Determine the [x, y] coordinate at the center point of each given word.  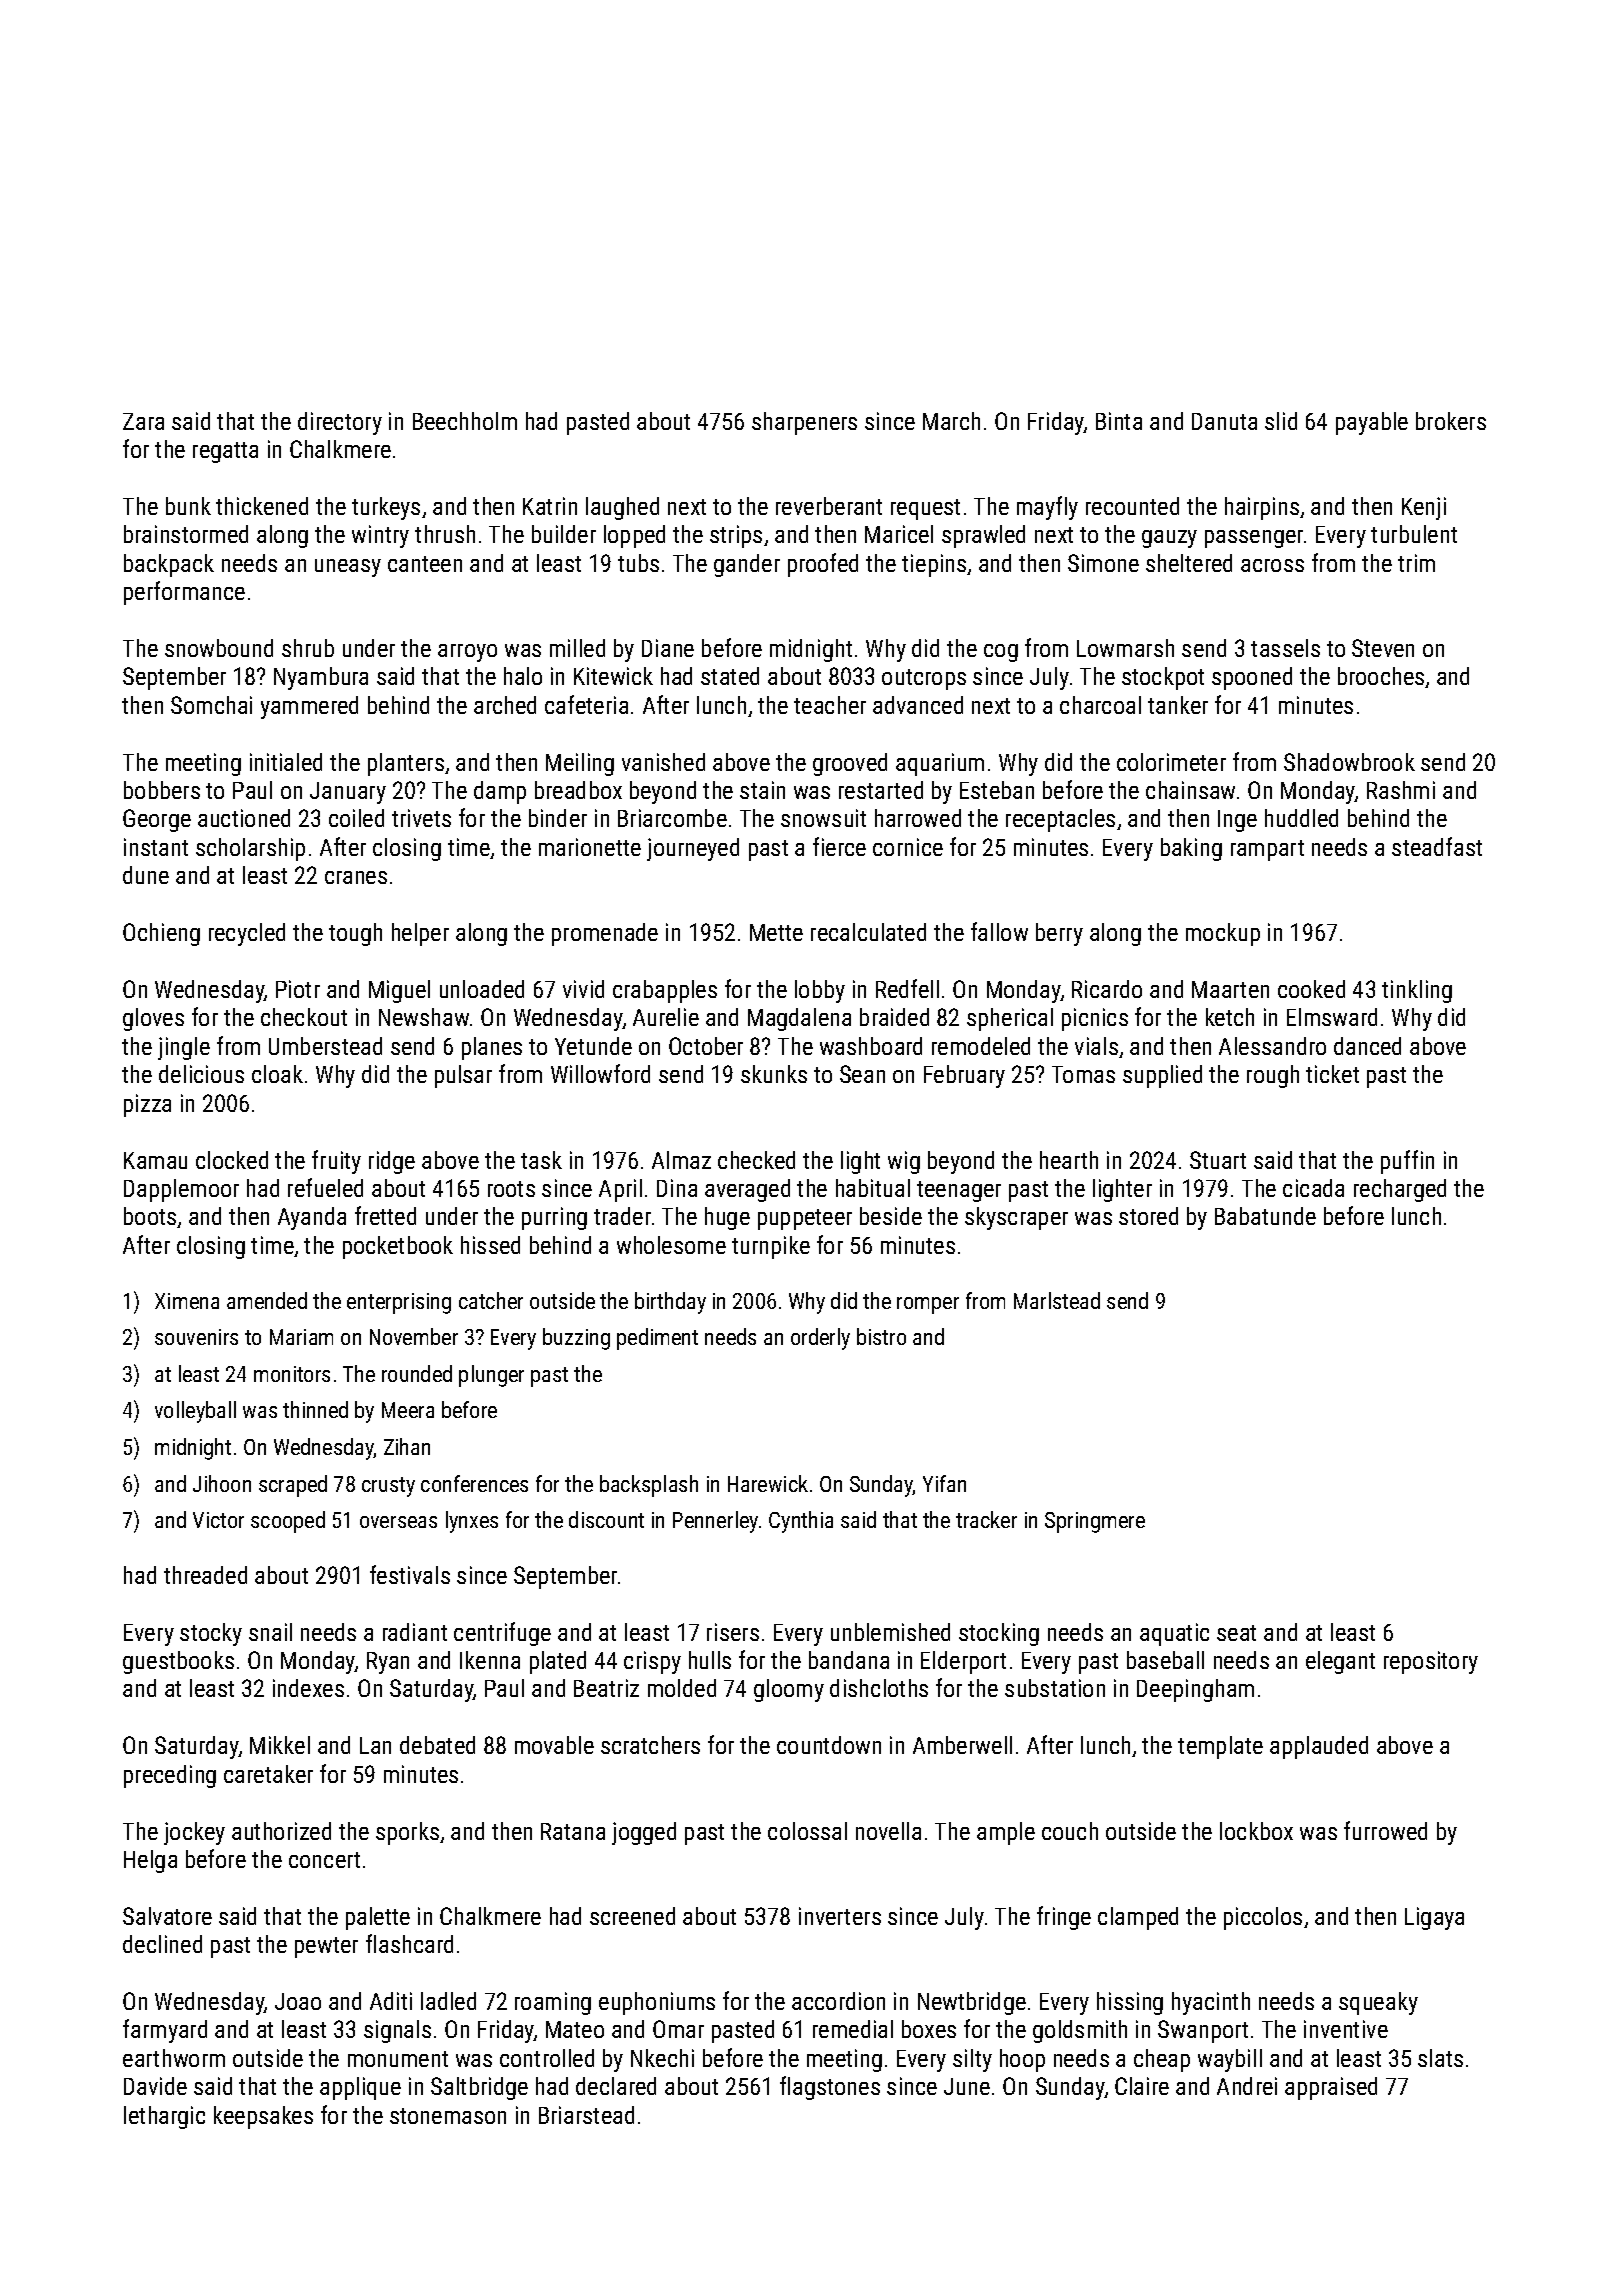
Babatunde [1265, 1216]
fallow [999, 931]
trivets [421, 818]
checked [756, 1160]
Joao [298, 2001]
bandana [849, 1660]
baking [1191, 849]
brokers [1451, 421]
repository [1431, 1662]
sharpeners [804, 423]
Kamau [155, 1160]
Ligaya [1434, 1918]
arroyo [467, 653]
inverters [840, 1916]
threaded [205, 1575]
